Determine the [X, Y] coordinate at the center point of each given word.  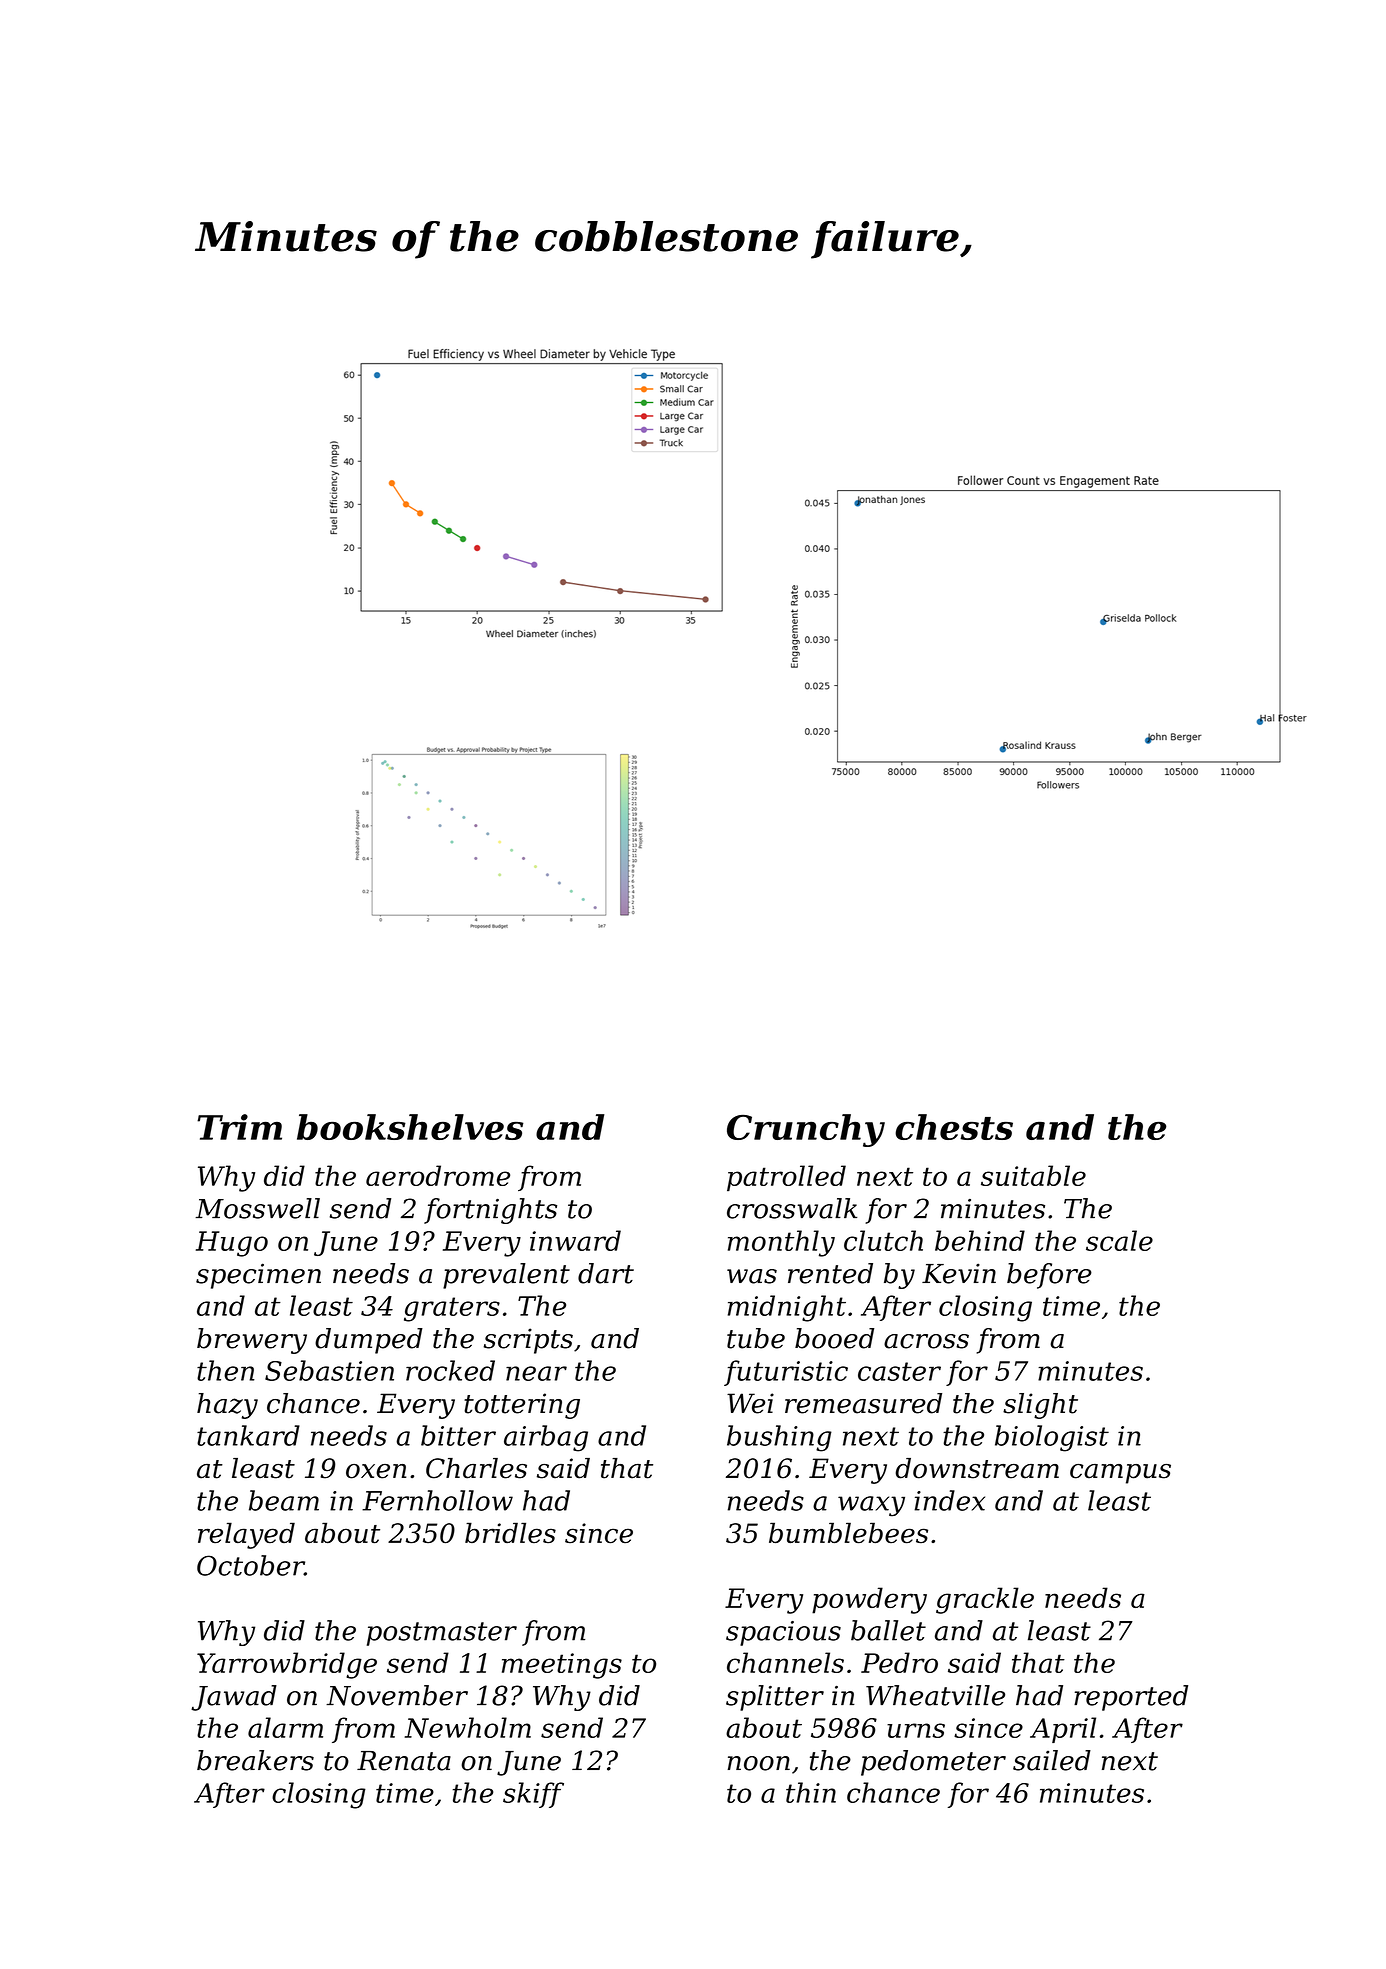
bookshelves [410, 1127]
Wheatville [935, 1695]
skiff [533, 1795]
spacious [783, 1633]
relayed [246, 1535]
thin [811, 1792]
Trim [239, 1127]
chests [954, 1127]
